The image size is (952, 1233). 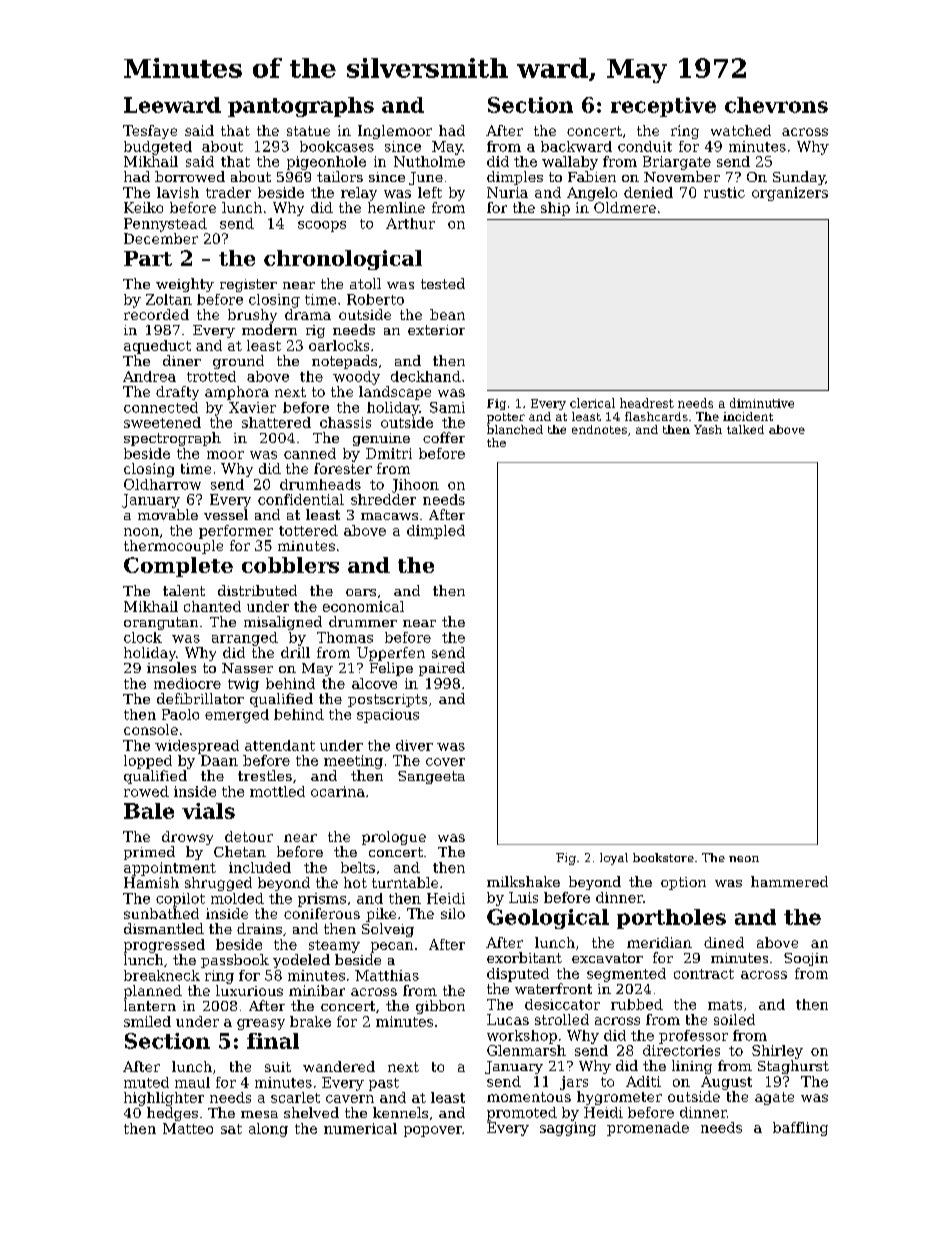 What do you see at coordinates (436, 532) in the screenshot?
I see `dimpled` at bounding box center [436, 532].
